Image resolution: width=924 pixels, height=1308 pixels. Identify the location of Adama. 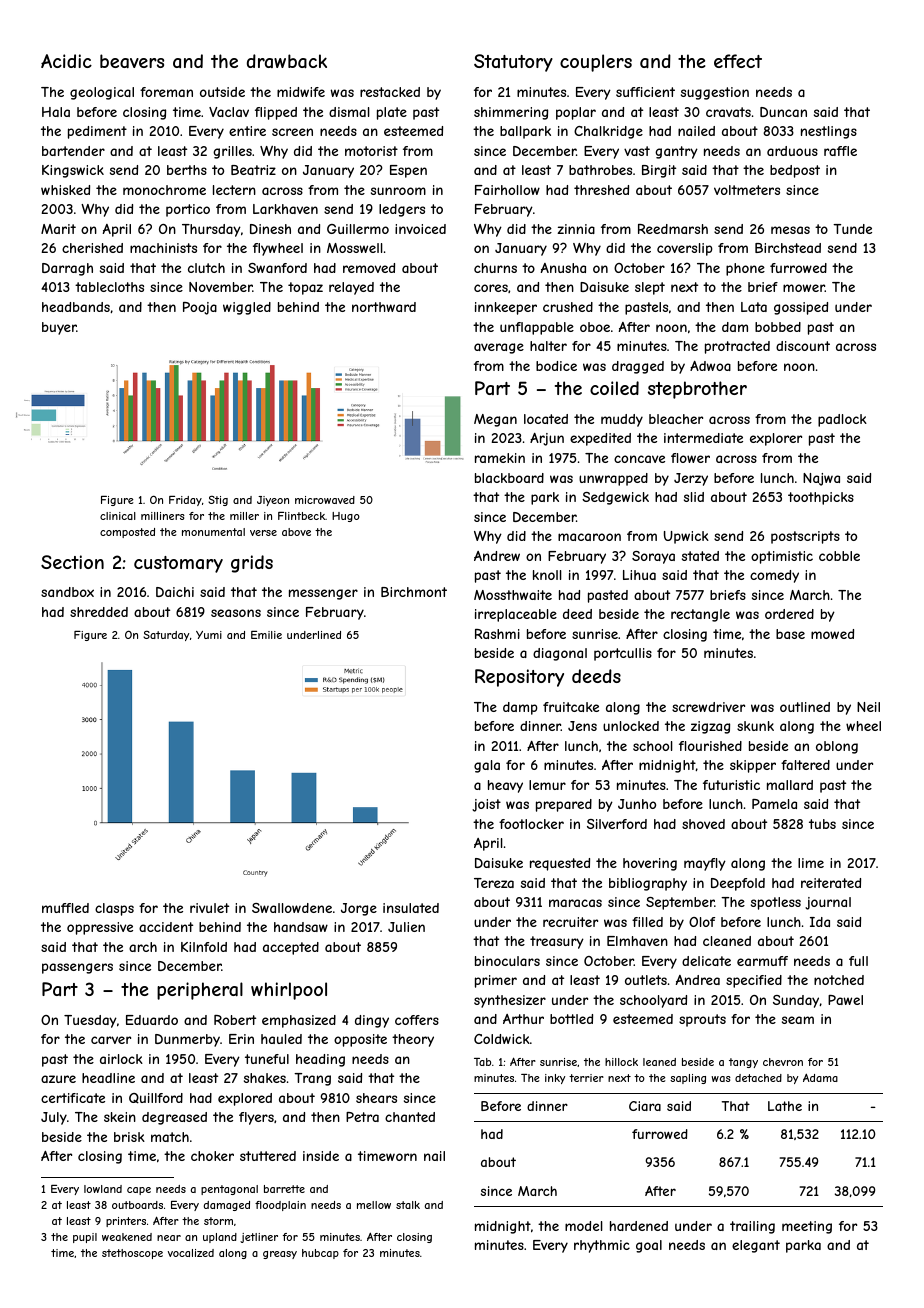
(820, 1078).
